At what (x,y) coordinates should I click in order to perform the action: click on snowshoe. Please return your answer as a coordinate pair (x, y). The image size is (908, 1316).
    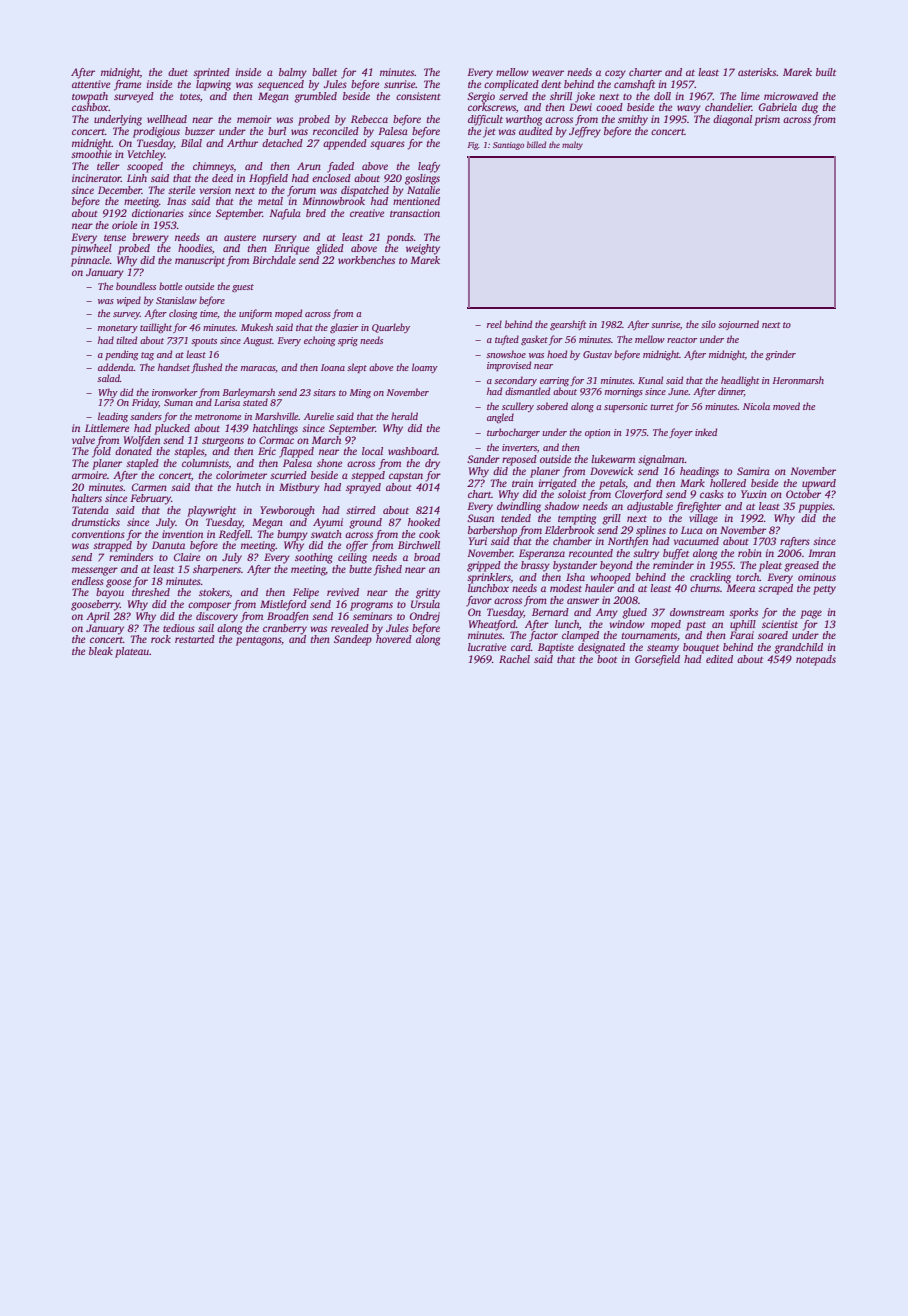
    Looking at the image, I should click on (506, 354).
